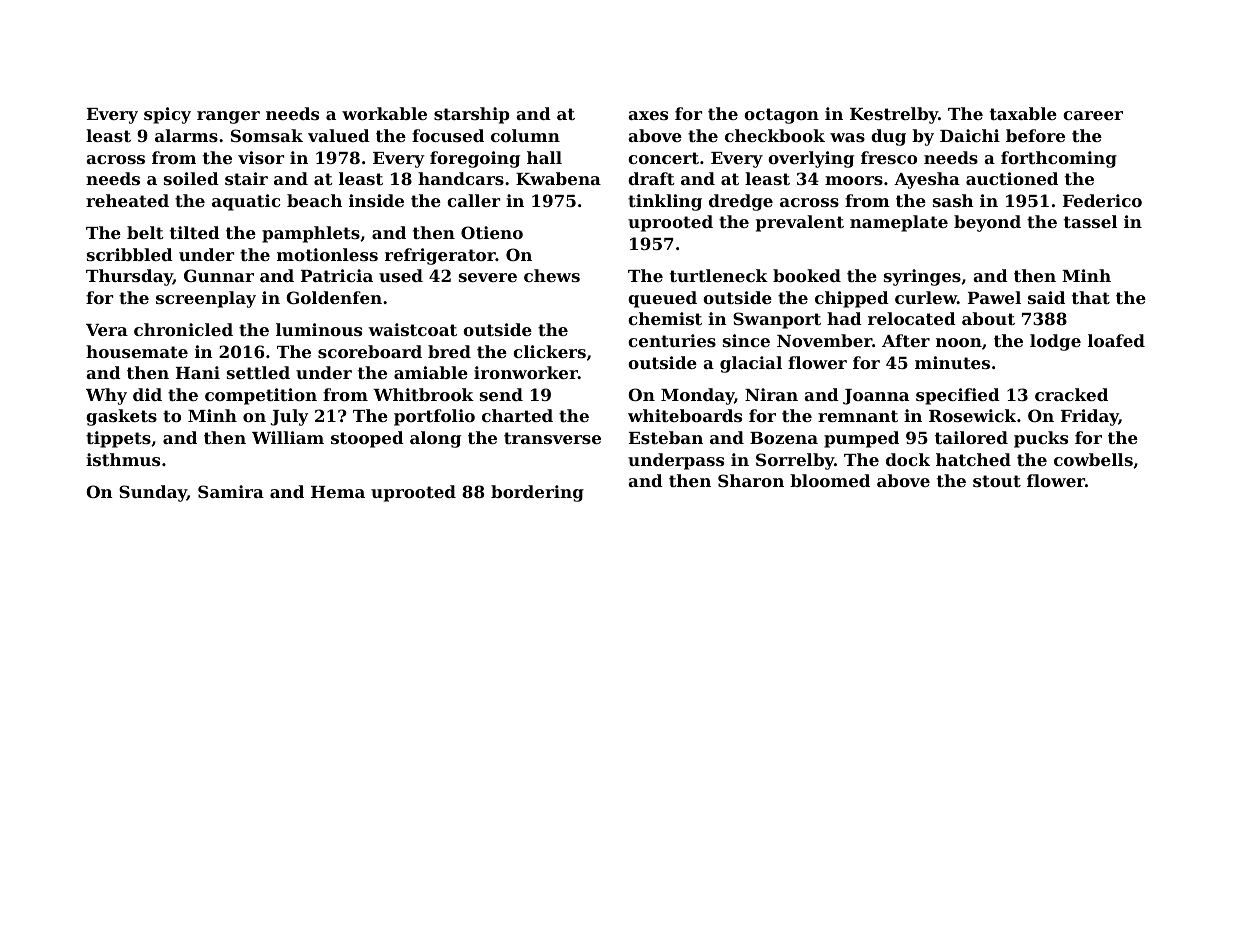 The width and height of the screenshot is (1233, 952). I want to click on screenplay, so click(206, 299).
